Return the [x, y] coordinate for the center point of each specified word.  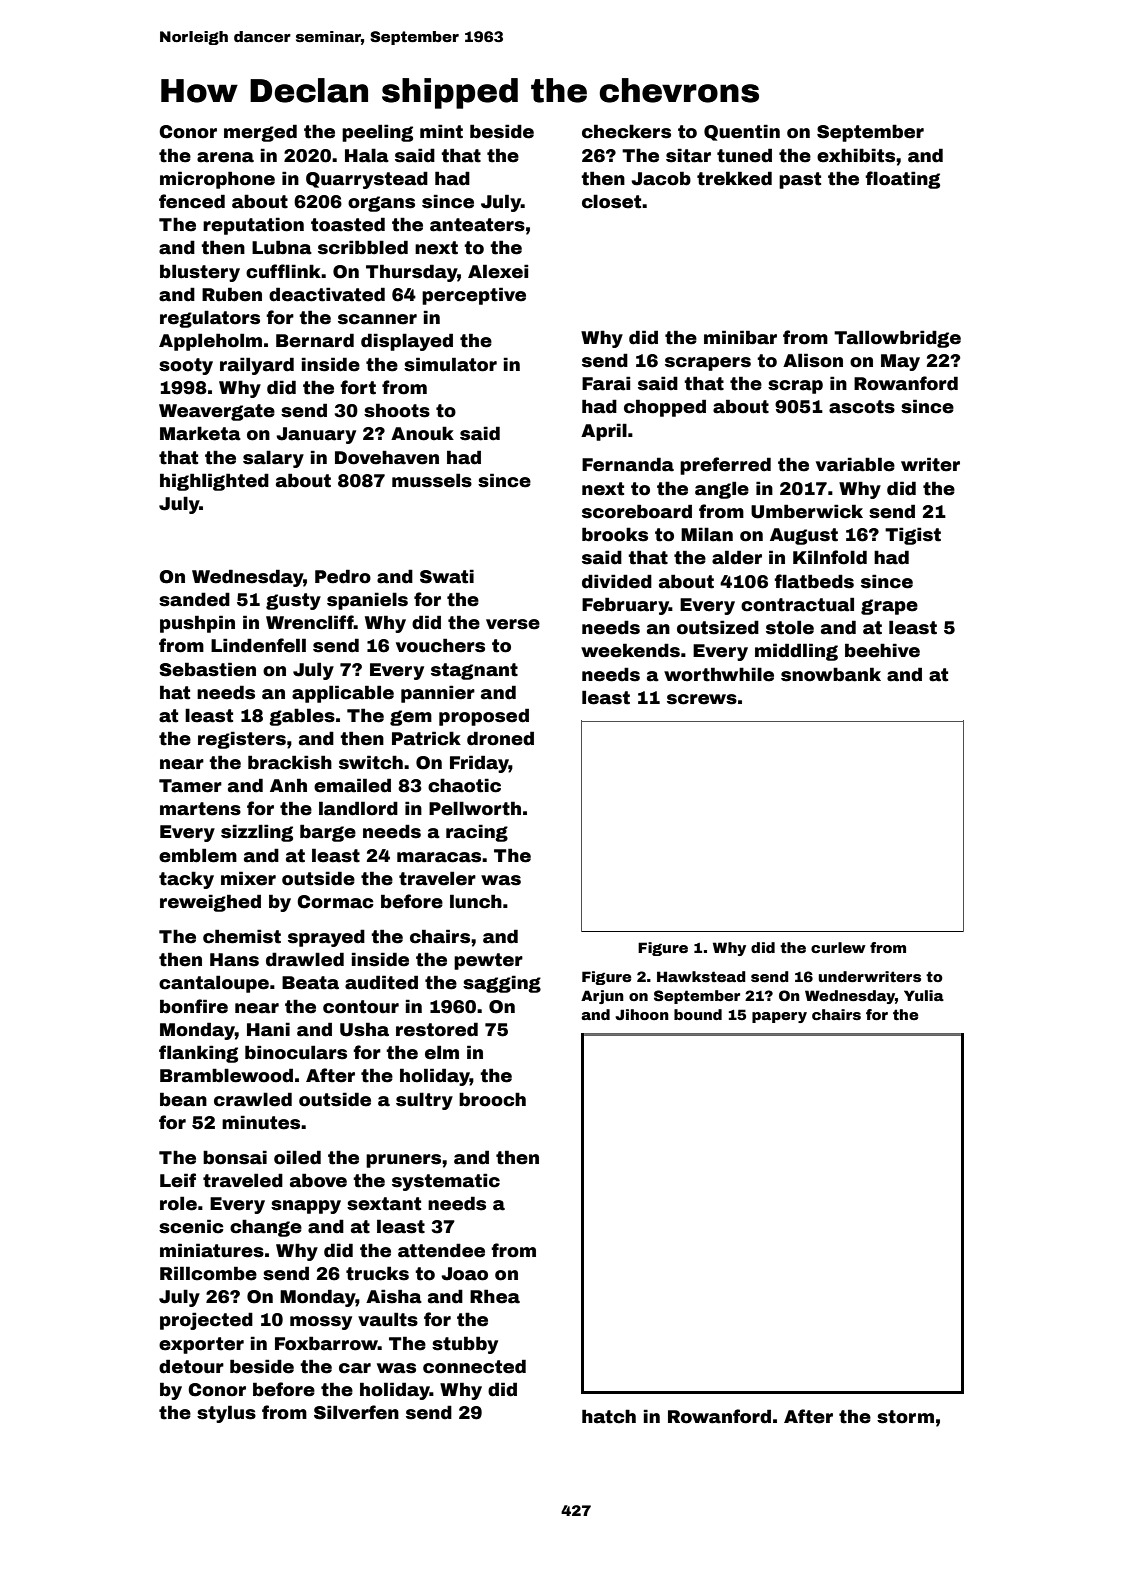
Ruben [232, 294]
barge [328, 833]
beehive [882, 650]
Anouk [422, 433]
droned [500, 738]
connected [474, 1366]
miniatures [212, 1250]
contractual [797, 604]
